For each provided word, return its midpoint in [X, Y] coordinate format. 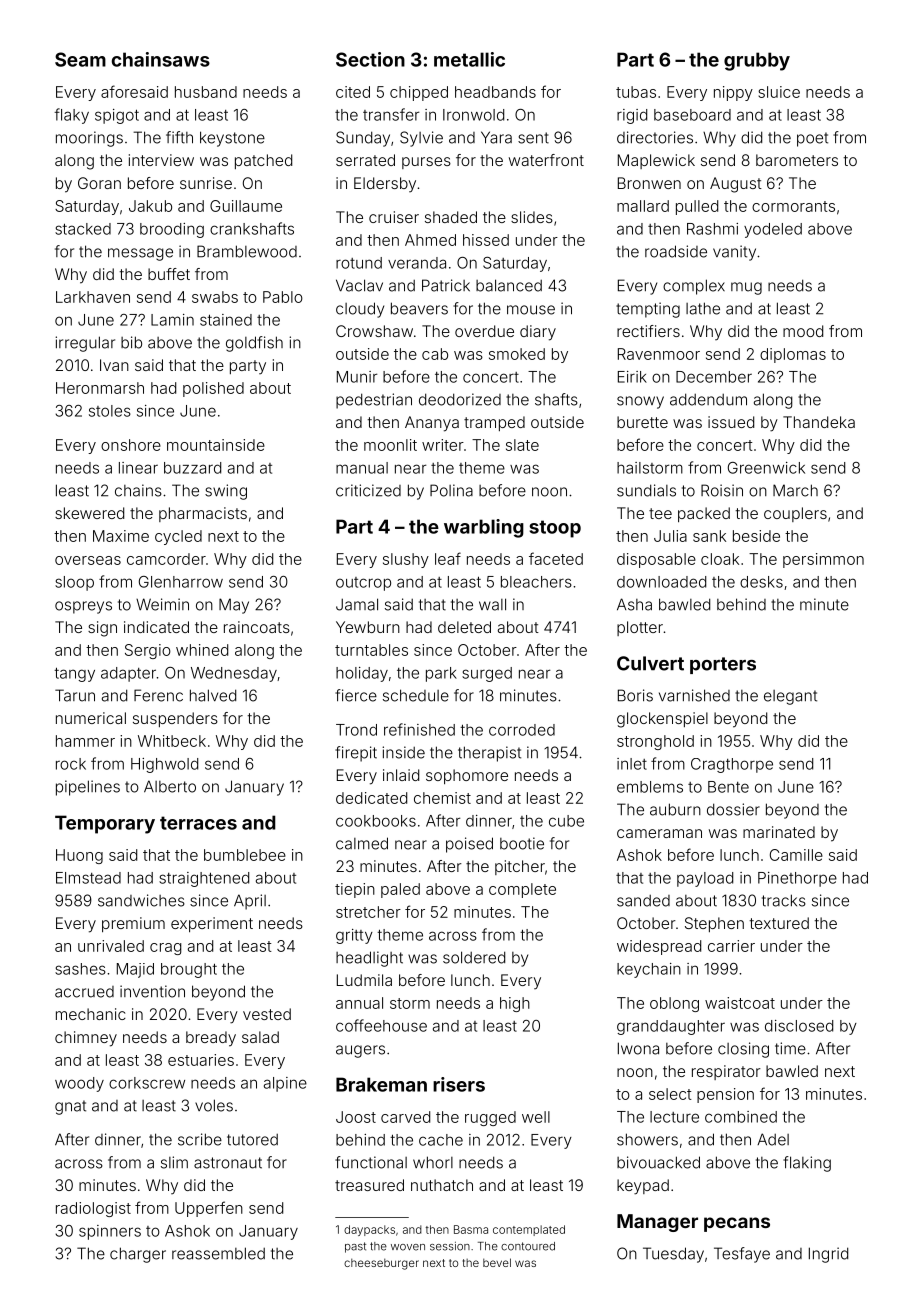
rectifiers [648, 331]
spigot [117, 116]
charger [138, 1255]
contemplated [529, 1230]
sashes [80, 969]
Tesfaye [742, 1255]
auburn [675, 809]
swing [226, 492]
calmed [362, 843]
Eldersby [385, 185]
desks [761, 582]
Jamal [357, 604]
